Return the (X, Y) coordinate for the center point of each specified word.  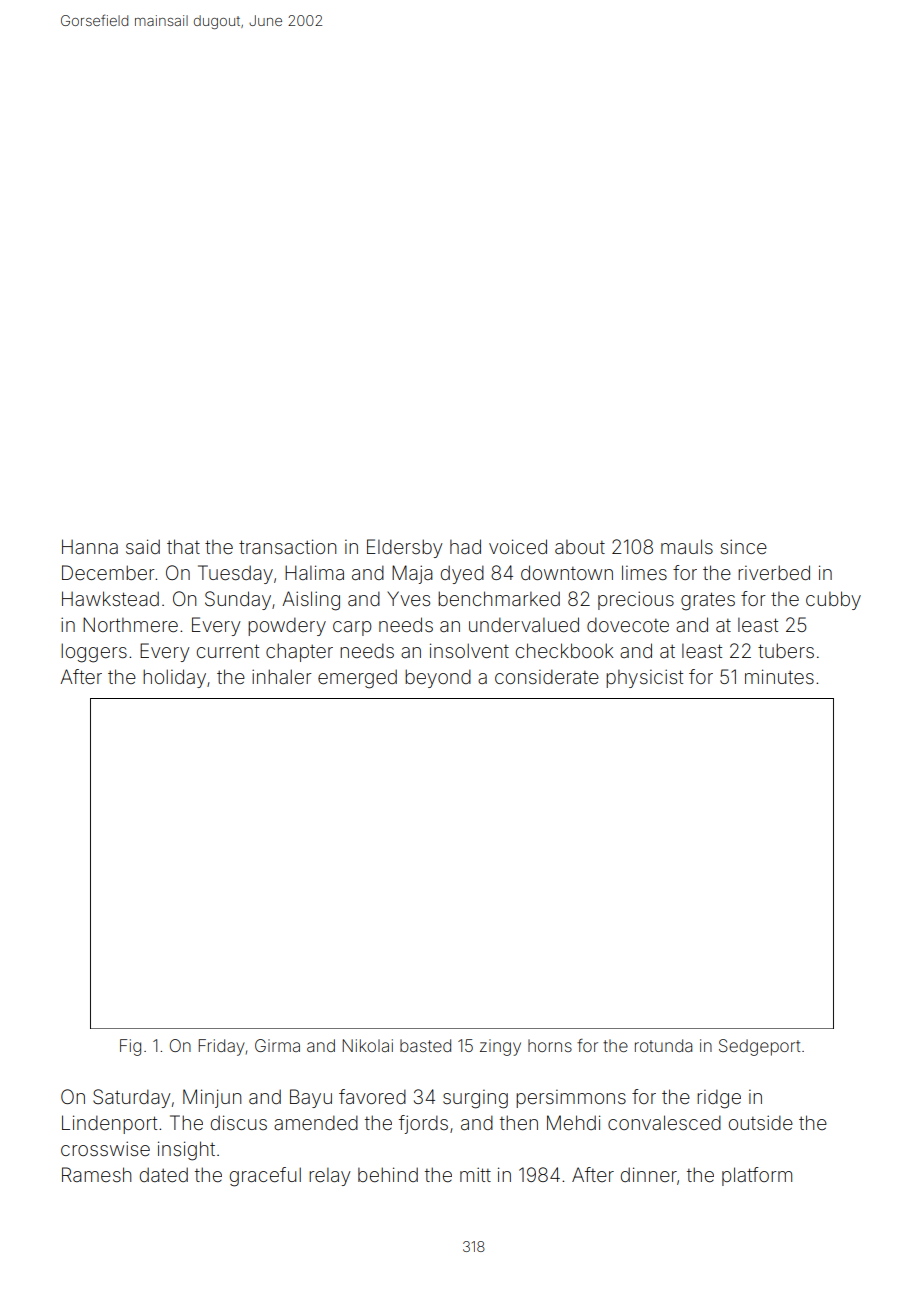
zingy (500, 1047)
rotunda (663, 1045)
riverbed (774, 572)
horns (550, 1045)
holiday (174, 678)
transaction (287, 546)
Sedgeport (759, 1047)
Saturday (132, 1098)
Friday (221, 1047)
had (465, 546)
